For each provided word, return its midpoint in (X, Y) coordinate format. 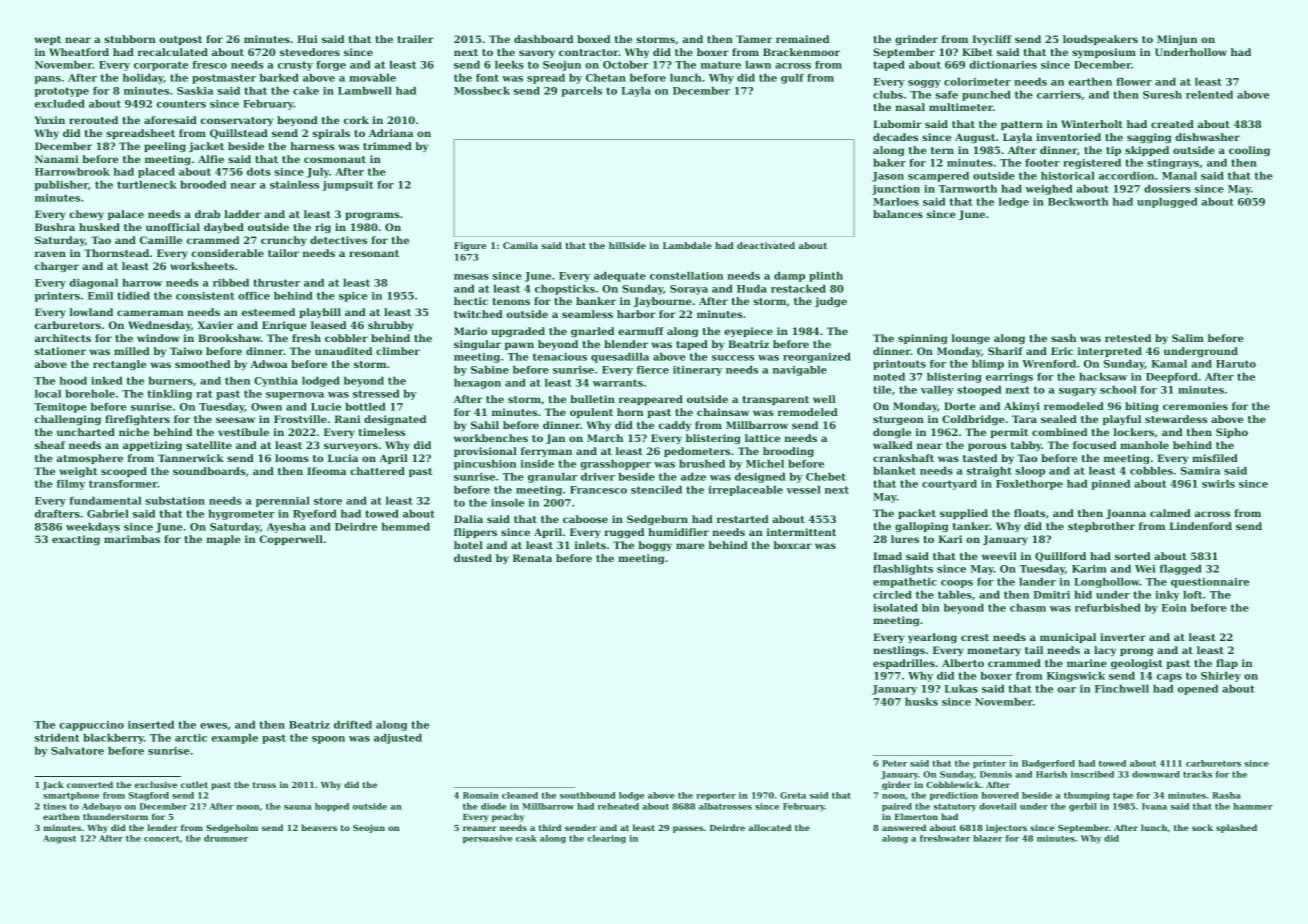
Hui (307, 39)
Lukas (961, 689)
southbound (588, 795)
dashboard (543, 39)
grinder (916, 40)
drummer (226, 838)
